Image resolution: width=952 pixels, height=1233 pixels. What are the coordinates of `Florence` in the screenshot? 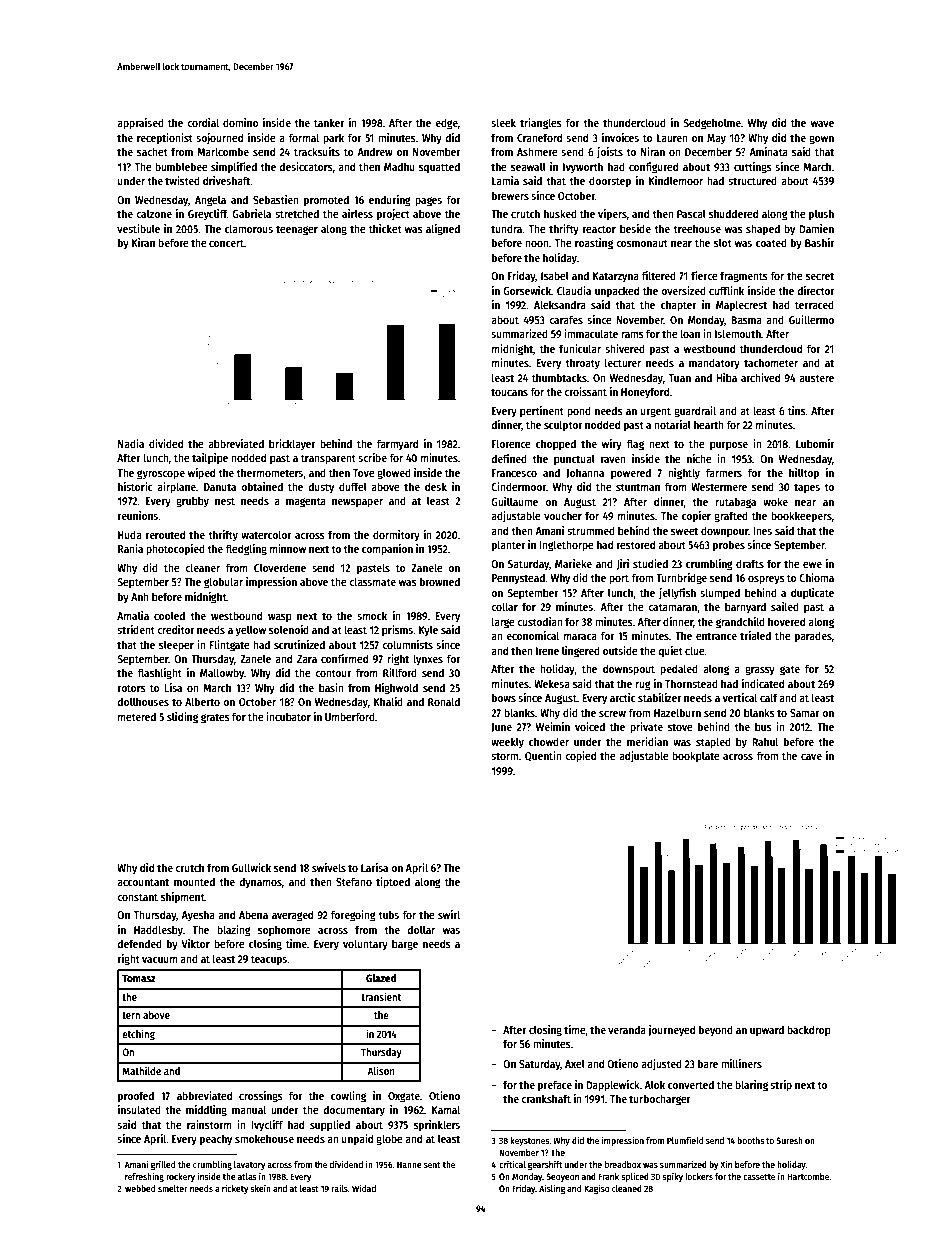 It's located at (511, 443).
